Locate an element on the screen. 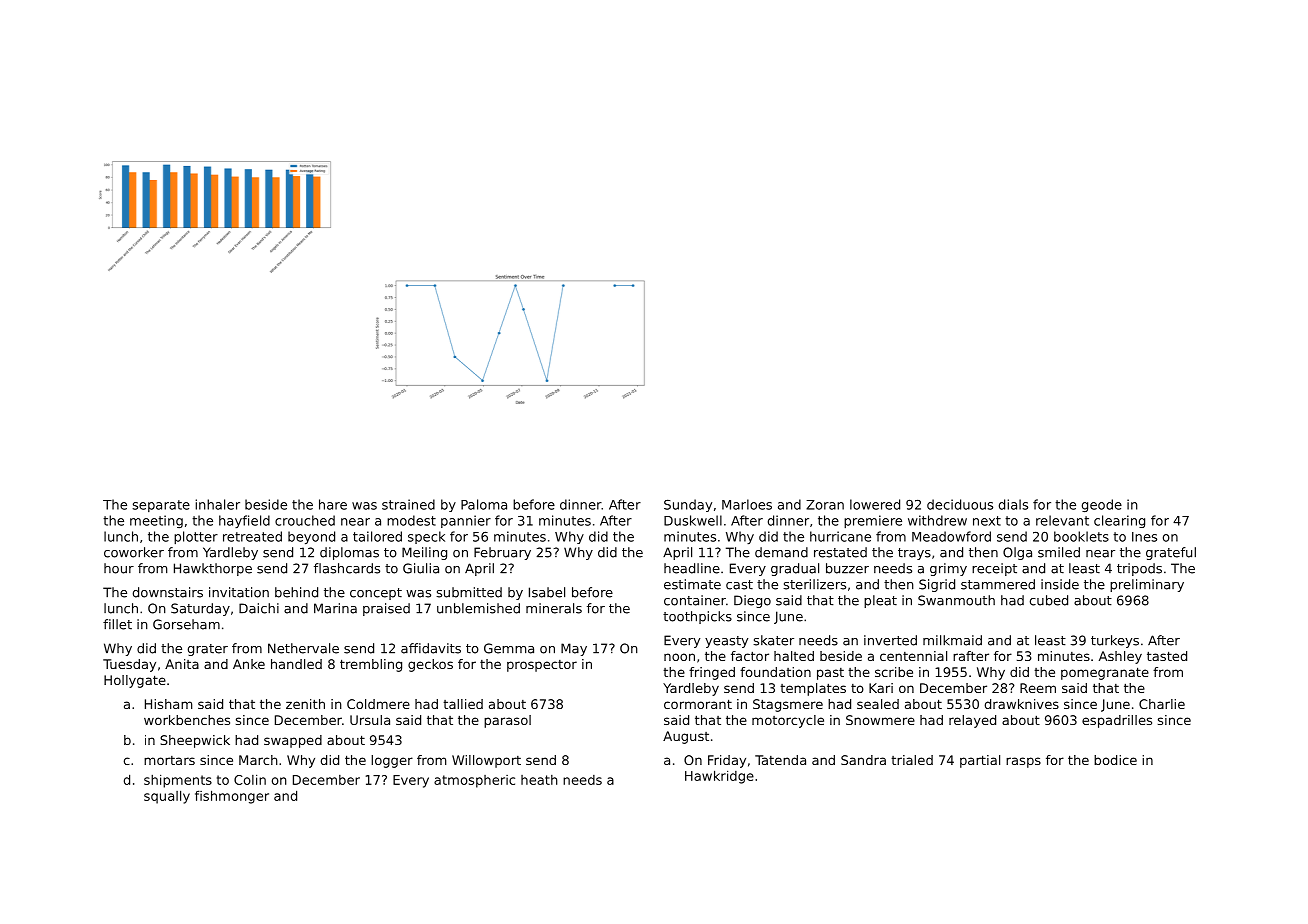 Image resolution: width=1308 pixels, height=924 pixels. parasol is located at coordinates (507, 721).
